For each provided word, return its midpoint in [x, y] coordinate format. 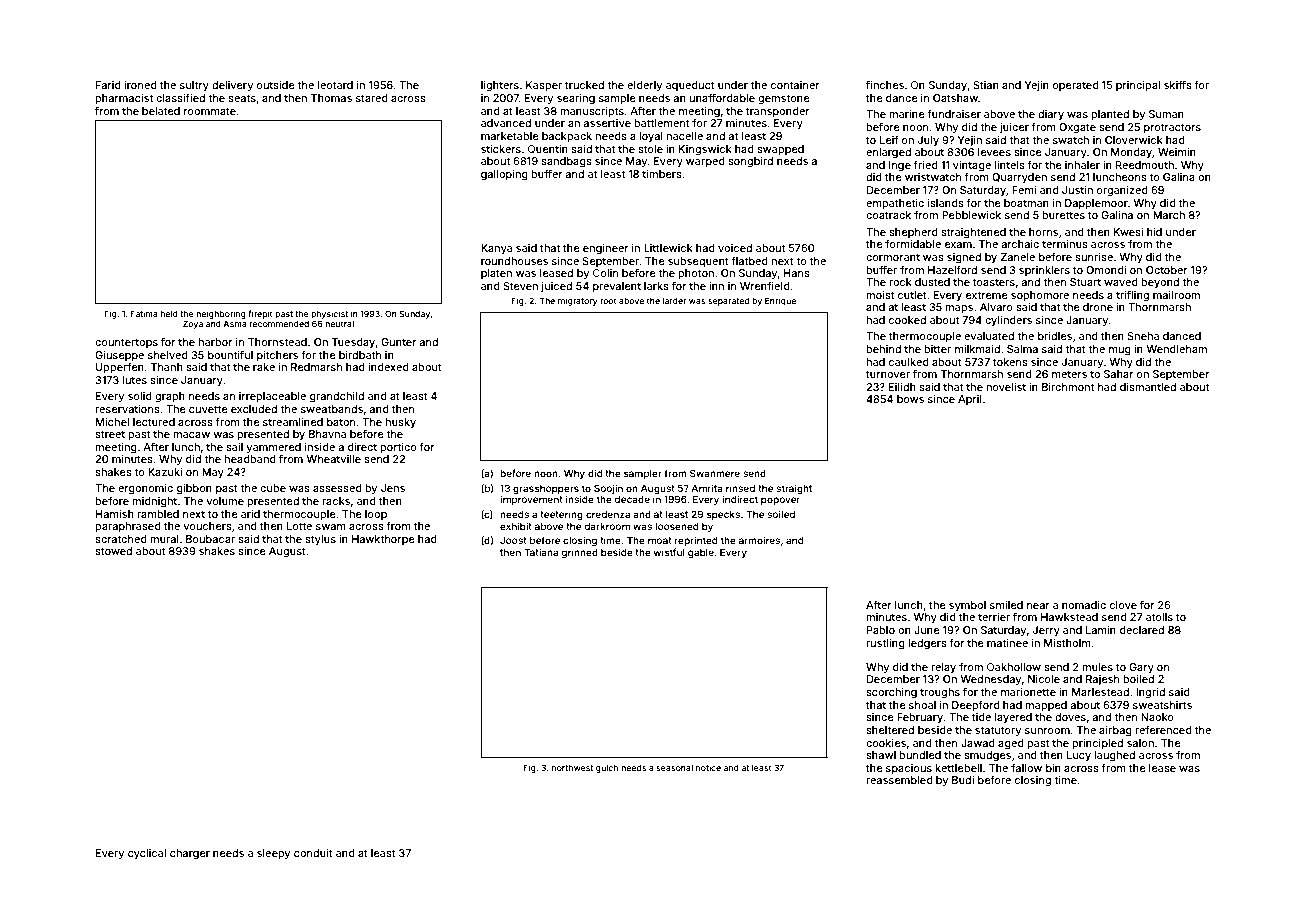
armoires [759, 540]
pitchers [277, 356]
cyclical [147, 854]
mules [1097, 667]
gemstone [784, 99]
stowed [113, 551]
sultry [194, 86]
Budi [963, 780]
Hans [797, 273]
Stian [986, 85]
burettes [1063, 215]
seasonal [674, 768]
